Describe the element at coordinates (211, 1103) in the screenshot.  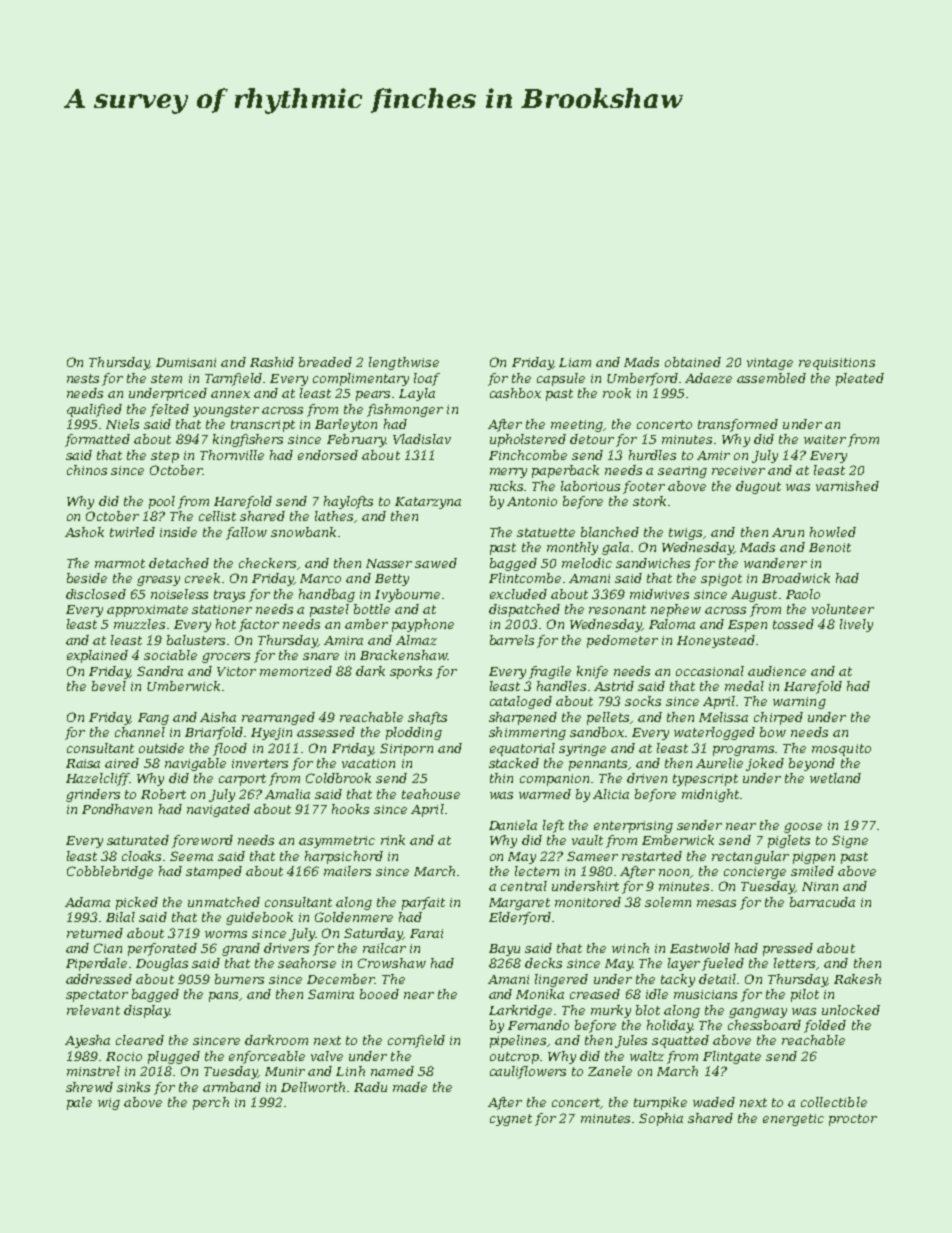
I see `perch` at that location.
